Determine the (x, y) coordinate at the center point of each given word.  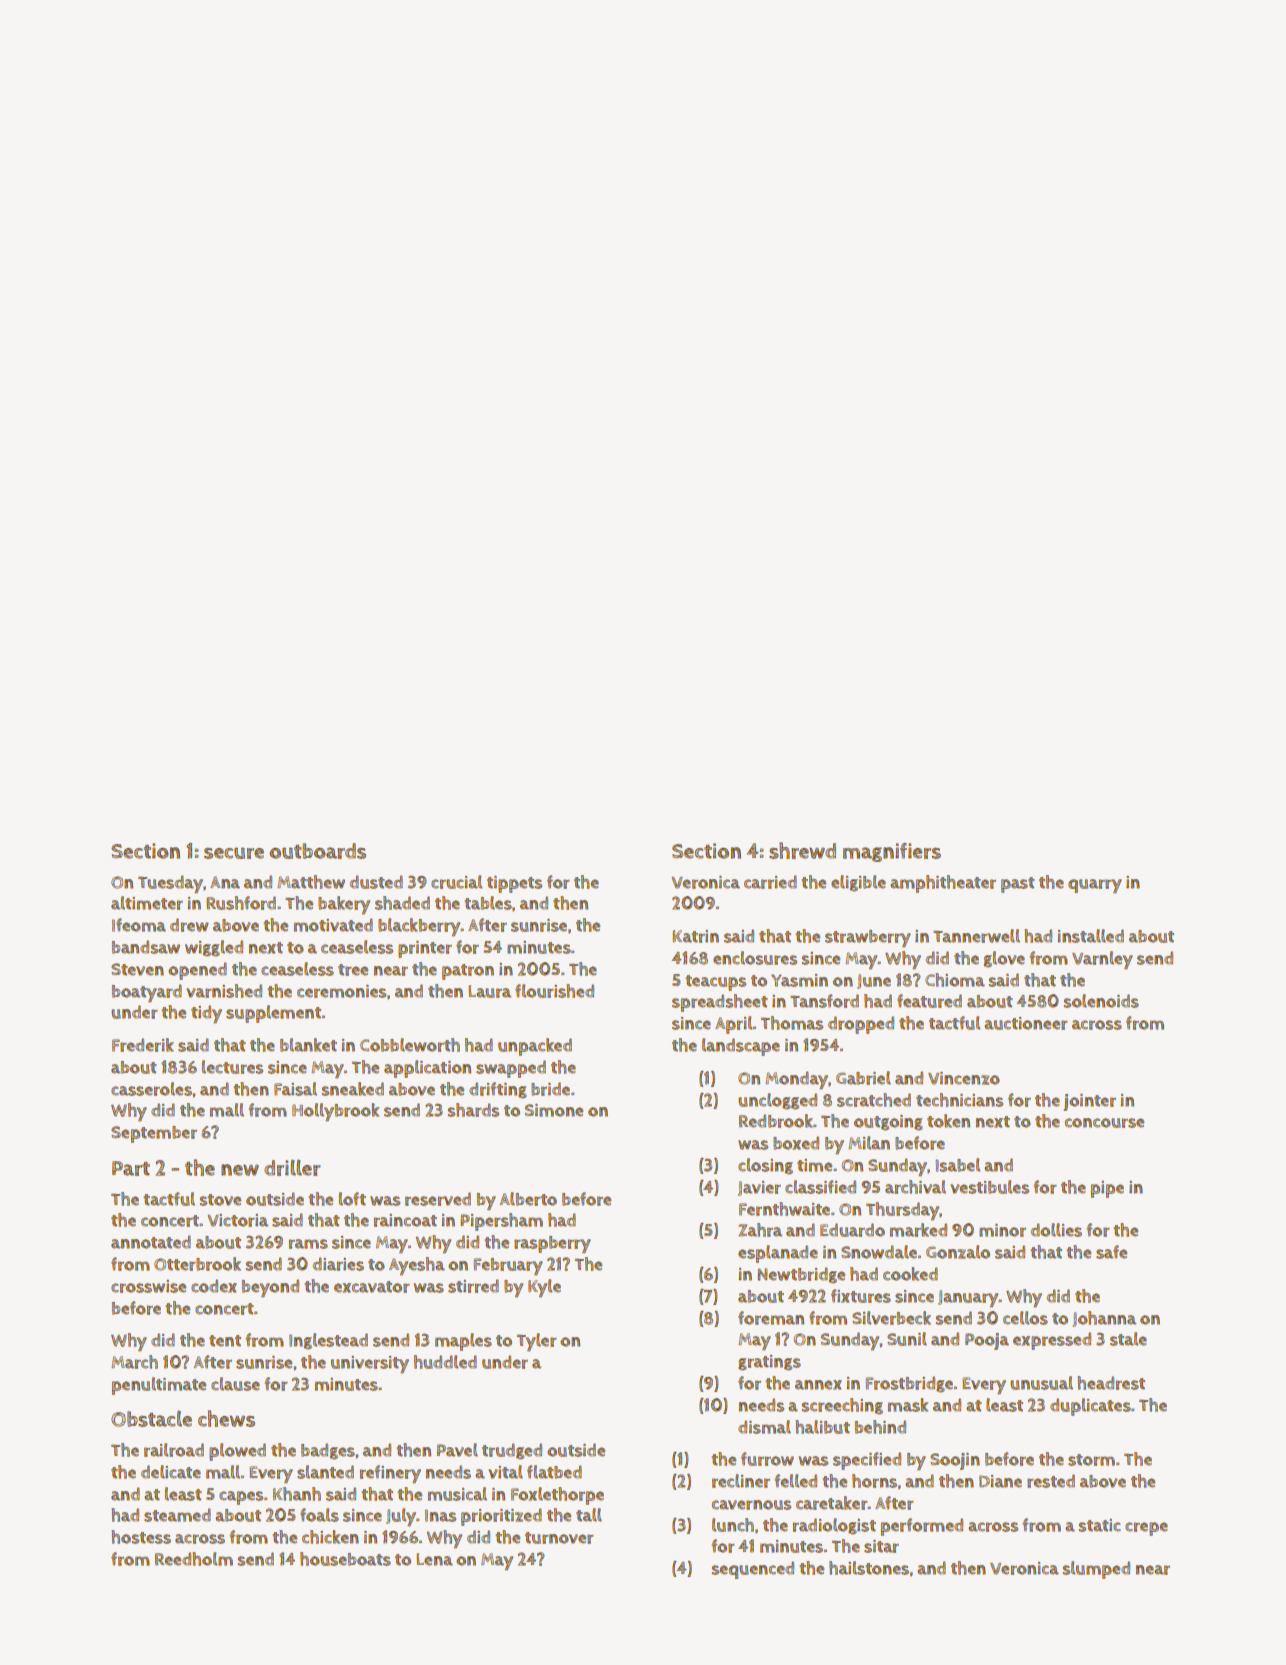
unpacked (535, 1047)
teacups (715, 983)
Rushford (241, 903)
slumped (1096, 1570)
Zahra (760, 1230)
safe (1111, 1252)
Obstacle (151, 1418)
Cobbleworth (410, 1045)
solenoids (1101, 1001)
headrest (1111, 1383)
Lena (434, 1559)
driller (292, 1168)
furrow (767, 1459)
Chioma (955, 980)
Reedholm (194, 1559)
